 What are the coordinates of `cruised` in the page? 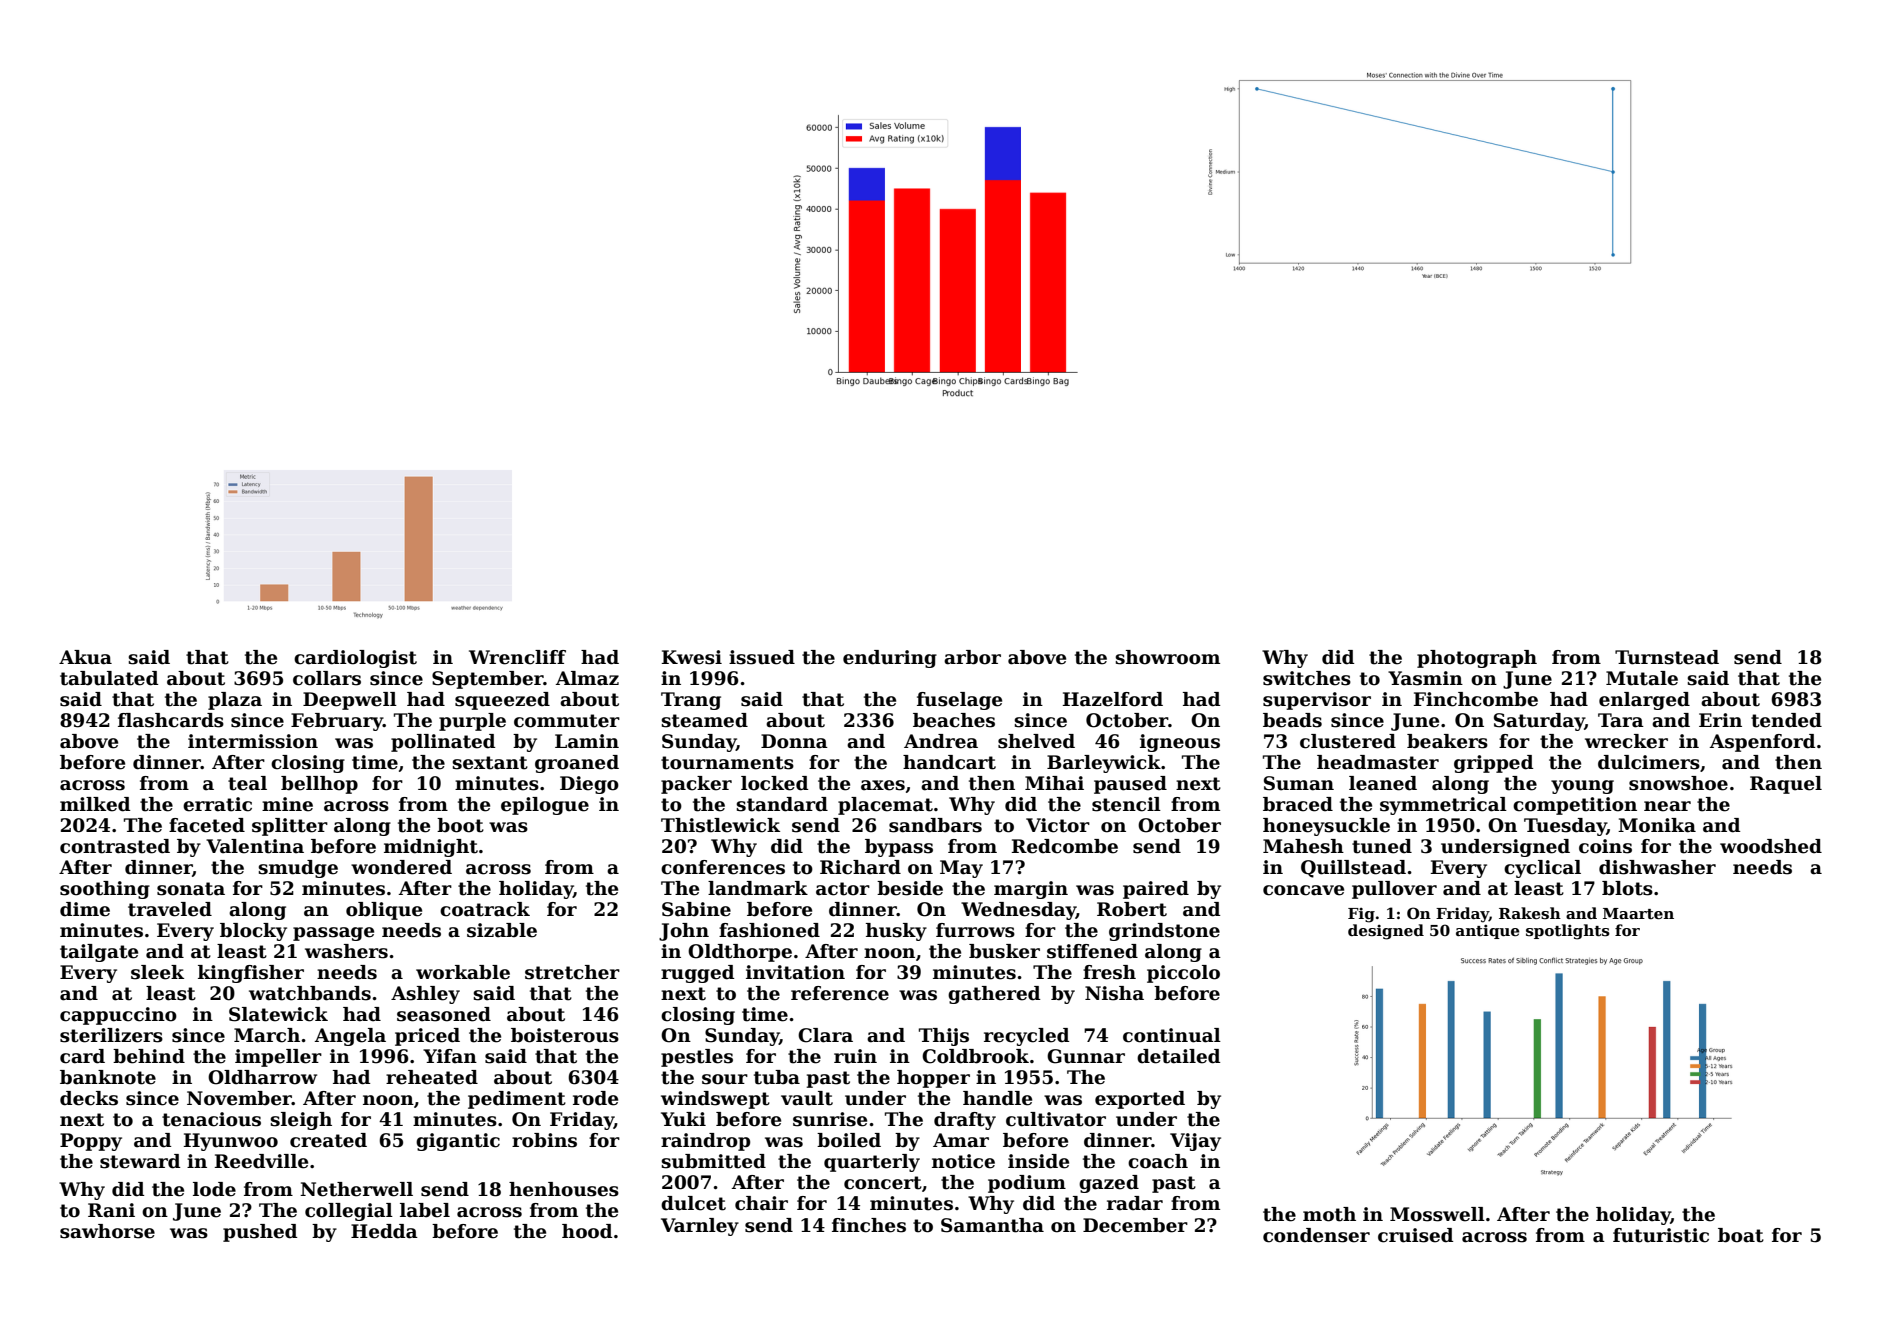 It's located at (1415, 1235).
